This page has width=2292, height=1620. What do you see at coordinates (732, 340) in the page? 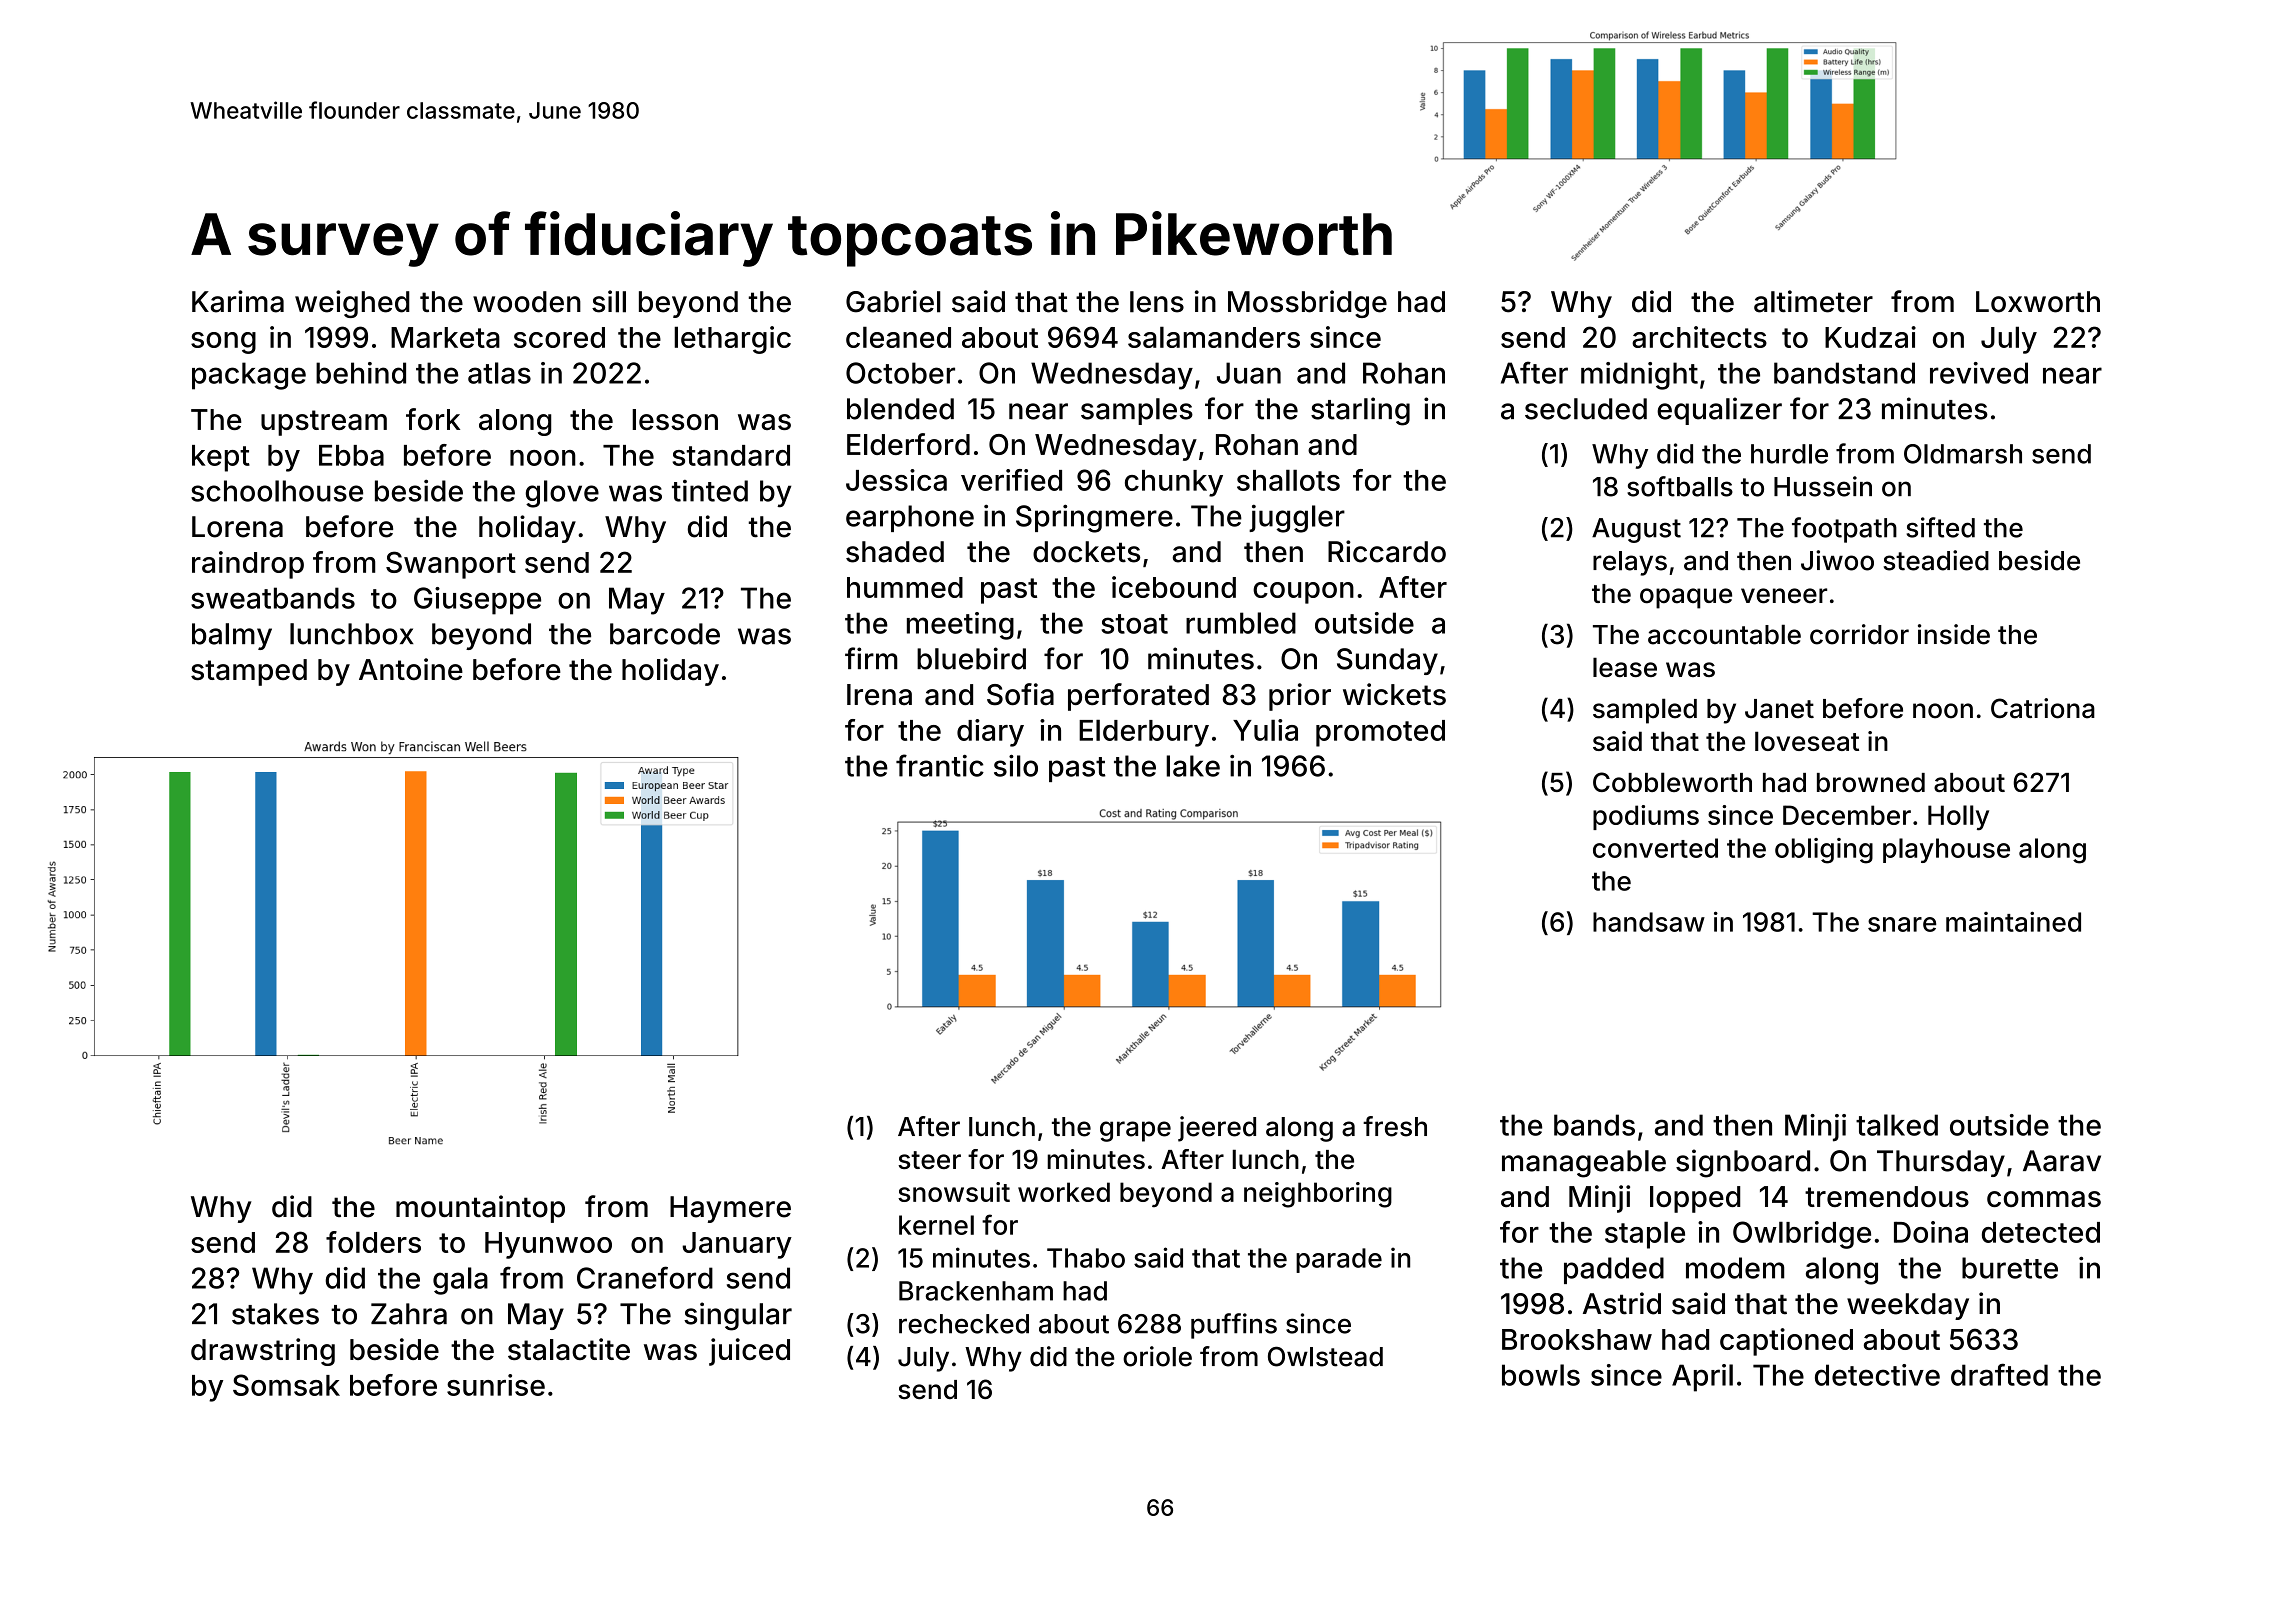
I see `lethargic` at bounding box center [732, 340].
